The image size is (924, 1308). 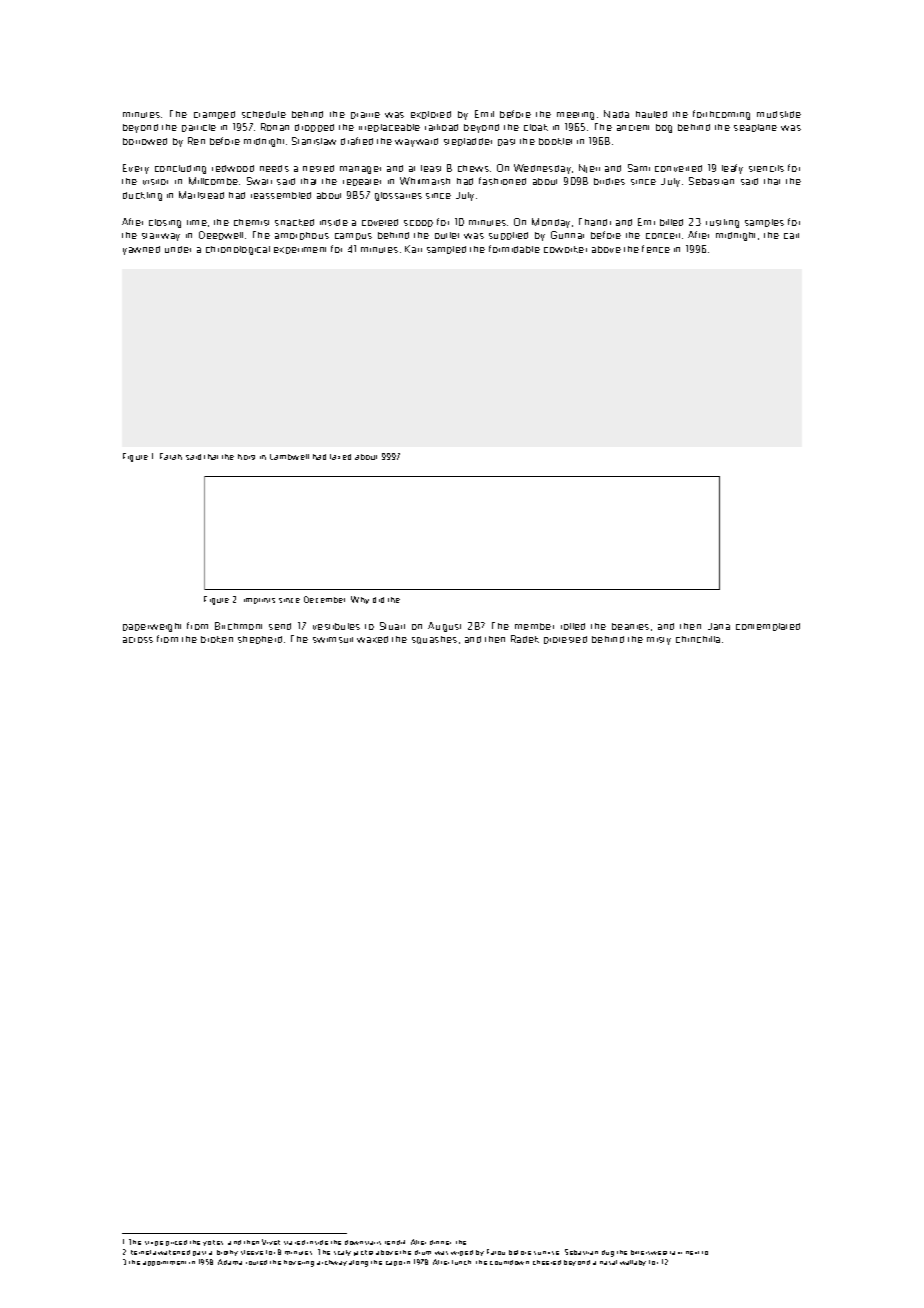 What do you see at coordinates (768, 627) in the screenshot?
I see `contemplated` at bounding box center [768, 627].
